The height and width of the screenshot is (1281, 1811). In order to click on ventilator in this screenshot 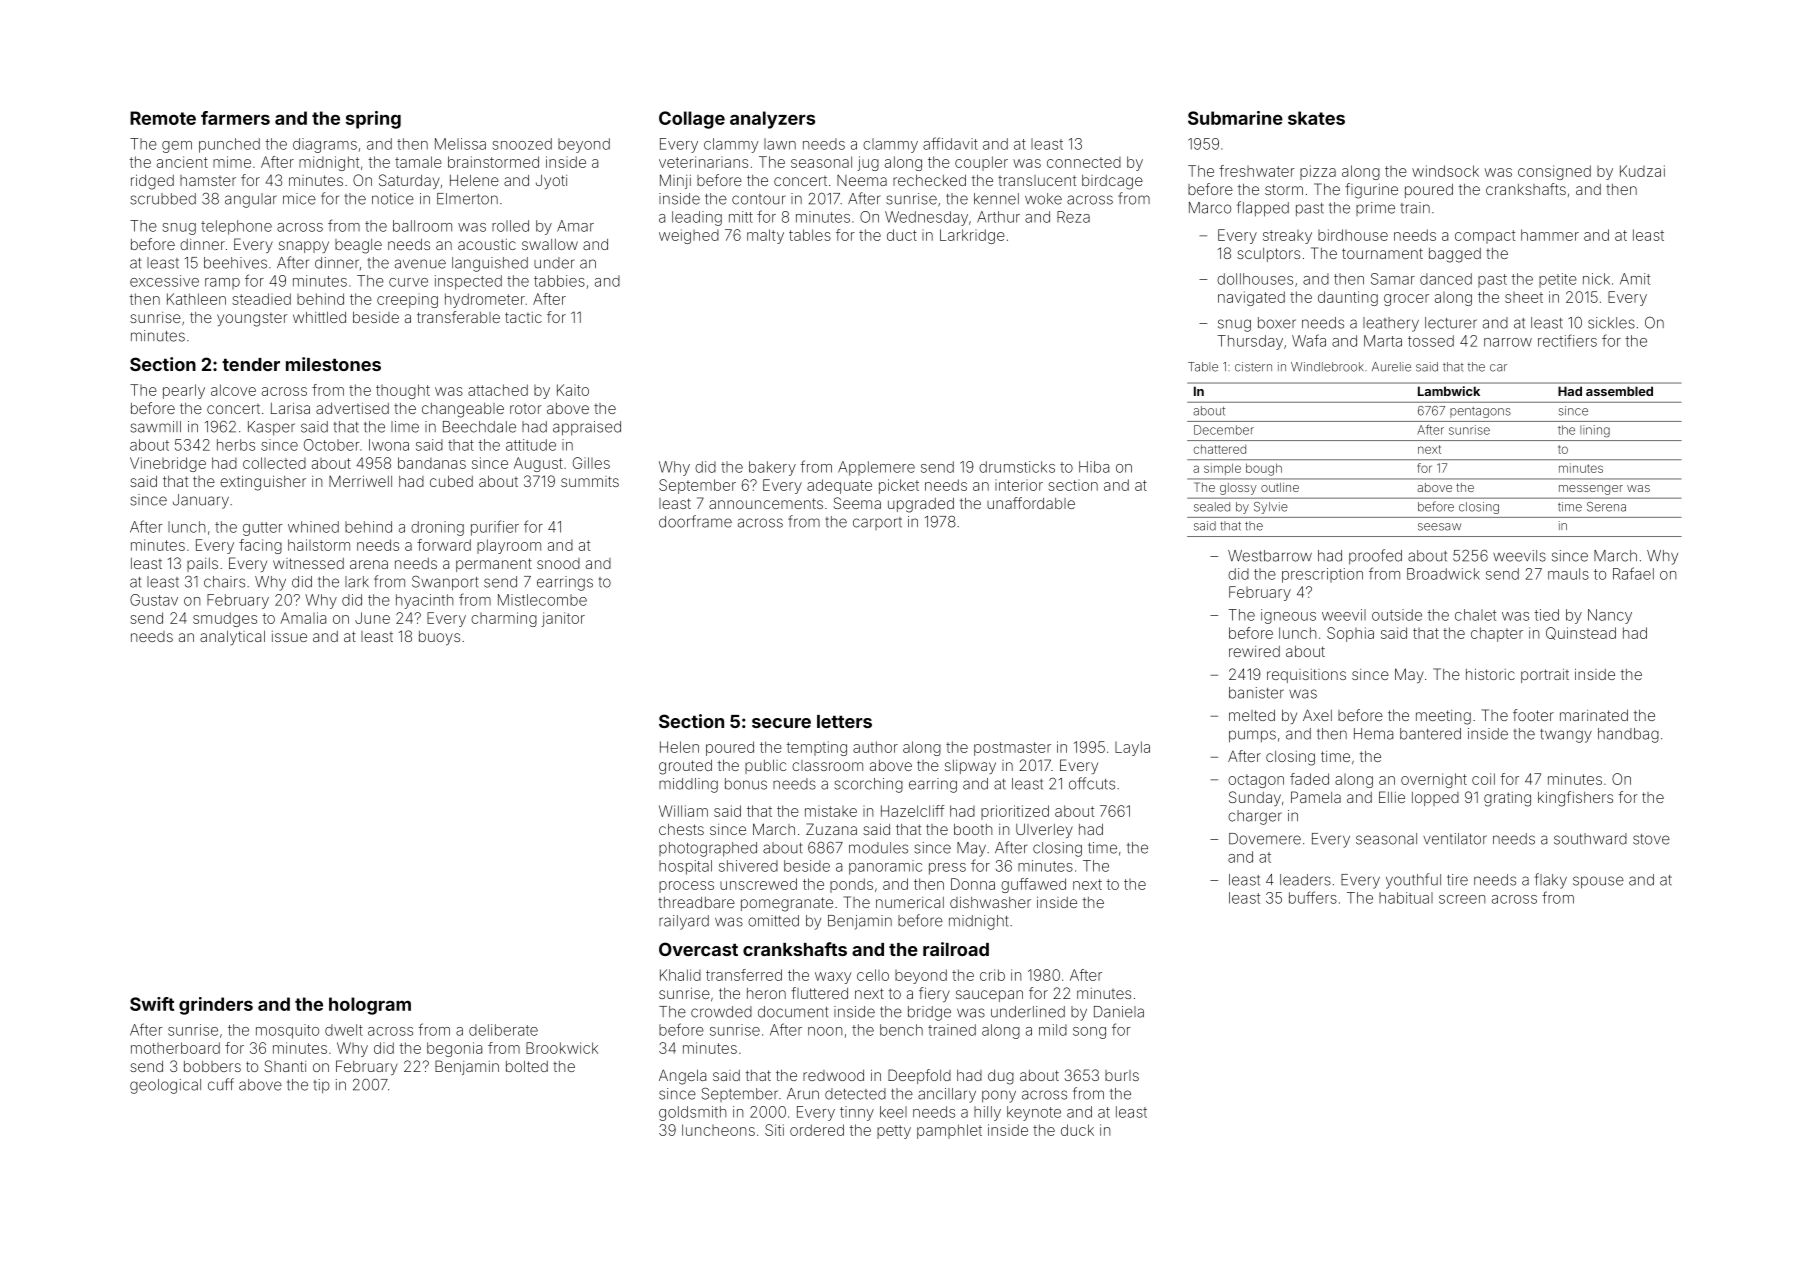, I will do `click(1455, 839)`.
